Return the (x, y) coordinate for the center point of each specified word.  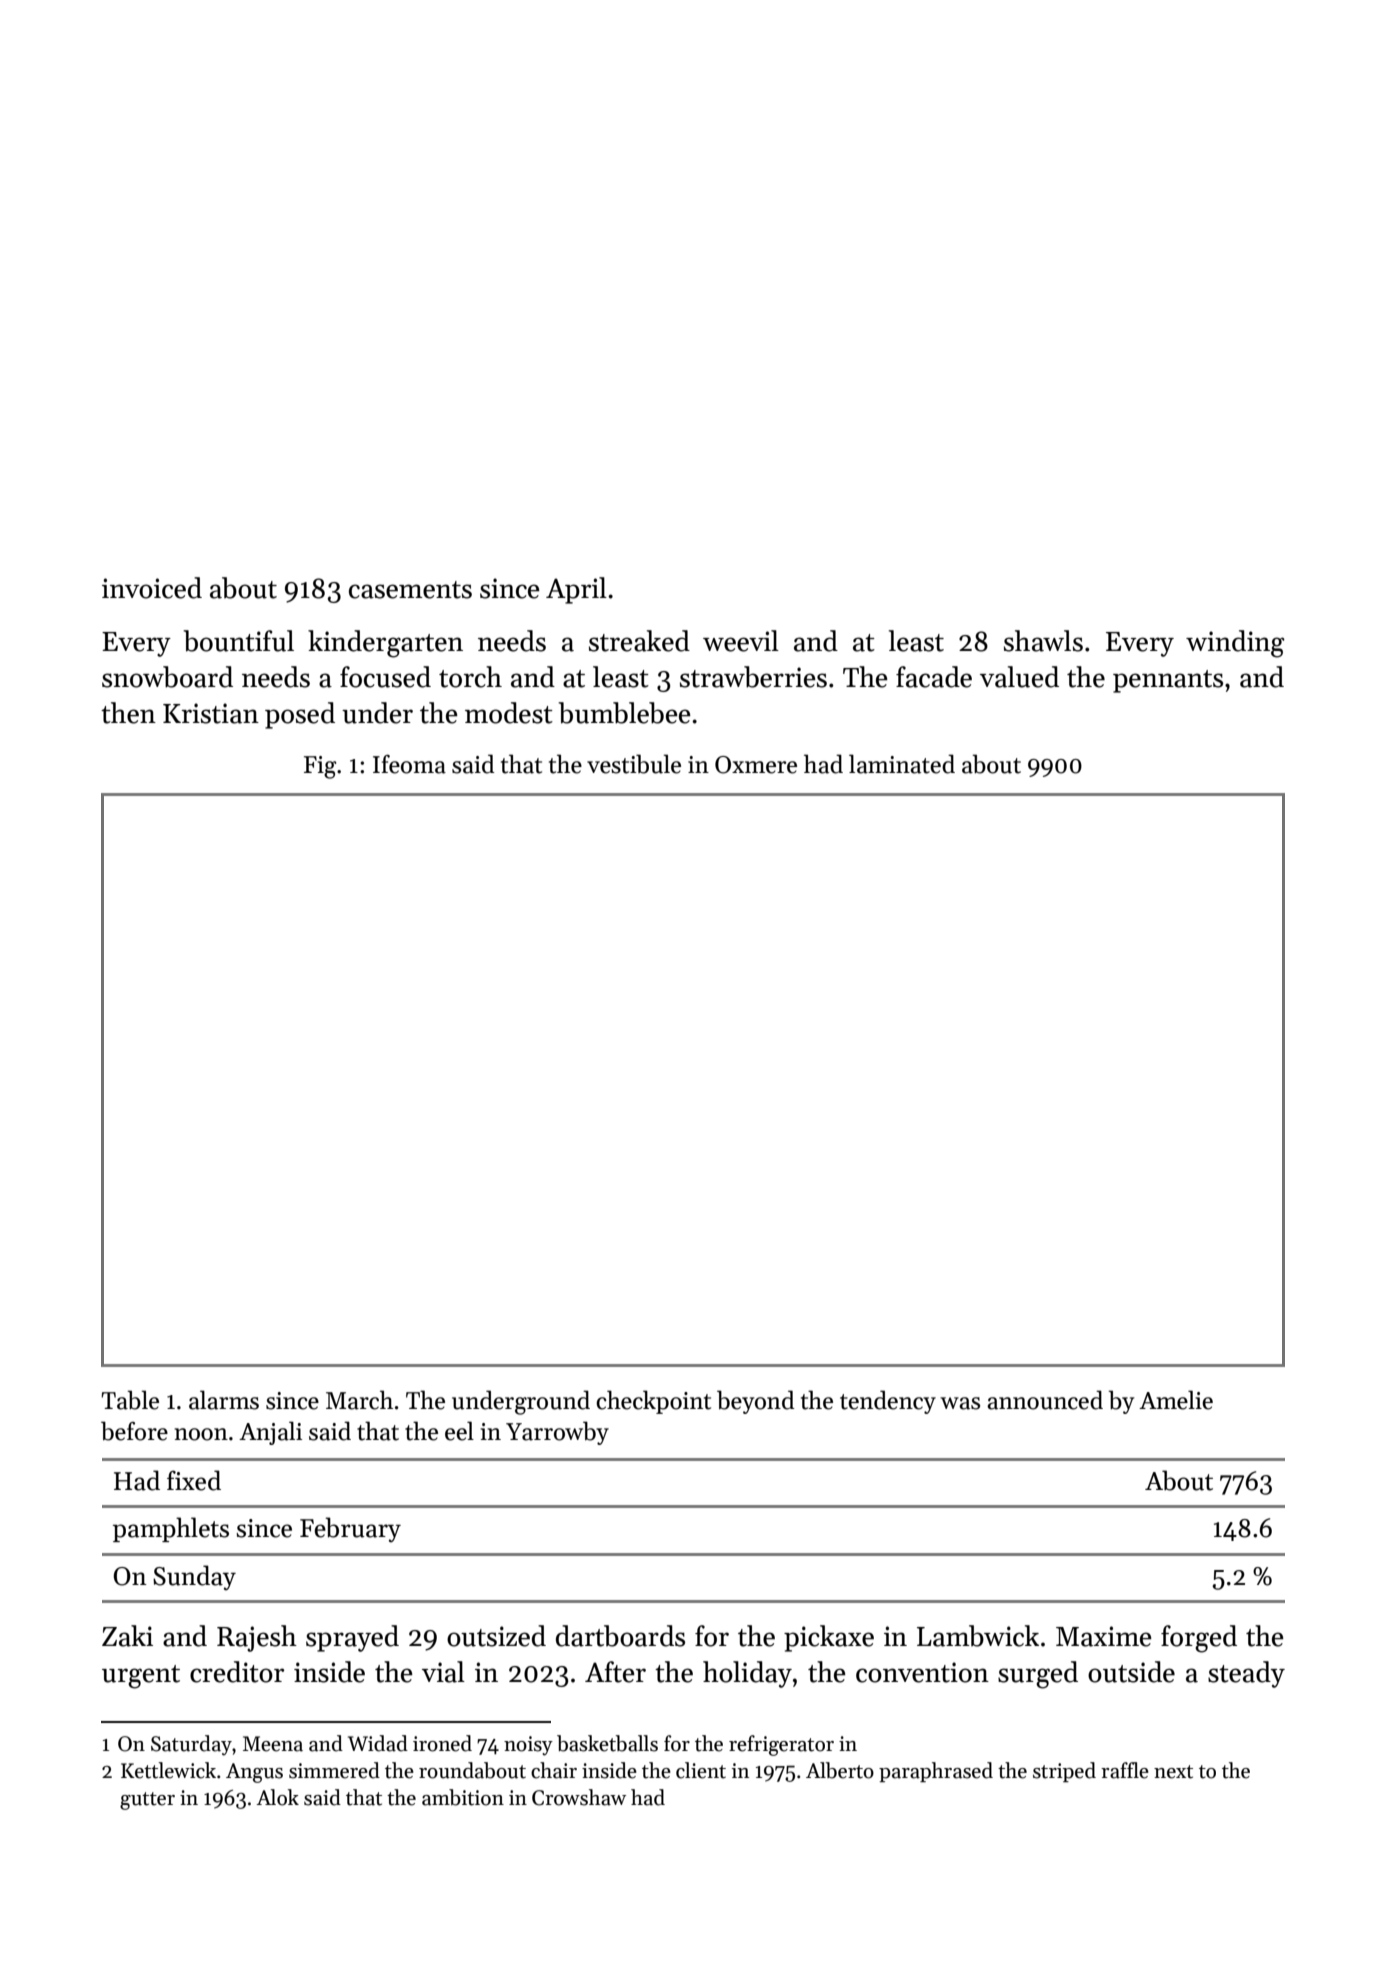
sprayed (352, 1638)
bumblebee (624, 713)
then (128, 713)
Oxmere (756, 765)
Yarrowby (557, 1433)
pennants (1168, 681)
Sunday (194, 1577)
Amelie (1176, 1400)
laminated (902, 764)
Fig (320, 767)
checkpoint (653, 1402)
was (960, 1403)
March (359, 1400)
